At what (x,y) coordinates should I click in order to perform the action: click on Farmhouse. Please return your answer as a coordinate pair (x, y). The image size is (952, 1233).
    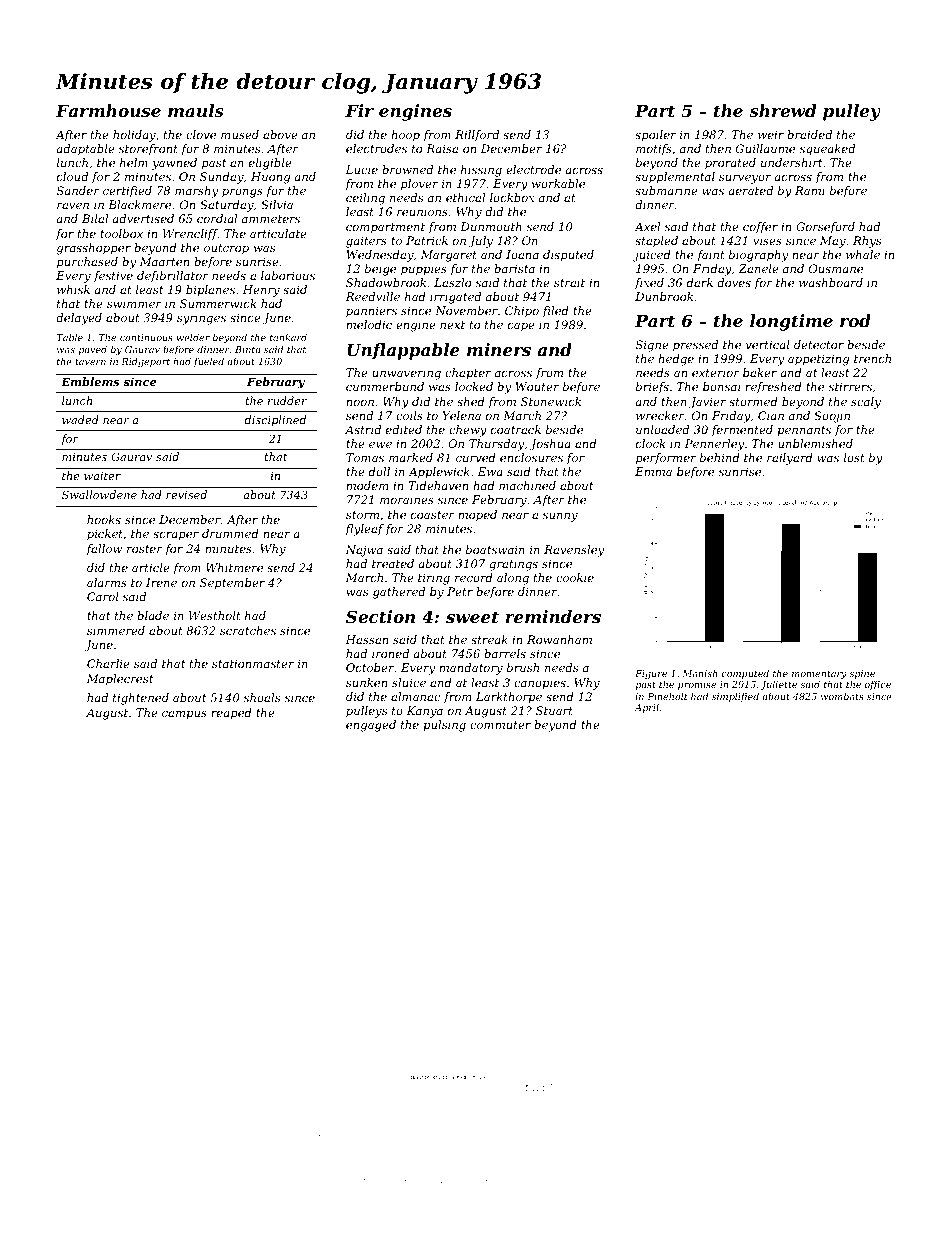
    Looking at the image, I should click on (108, 110).
